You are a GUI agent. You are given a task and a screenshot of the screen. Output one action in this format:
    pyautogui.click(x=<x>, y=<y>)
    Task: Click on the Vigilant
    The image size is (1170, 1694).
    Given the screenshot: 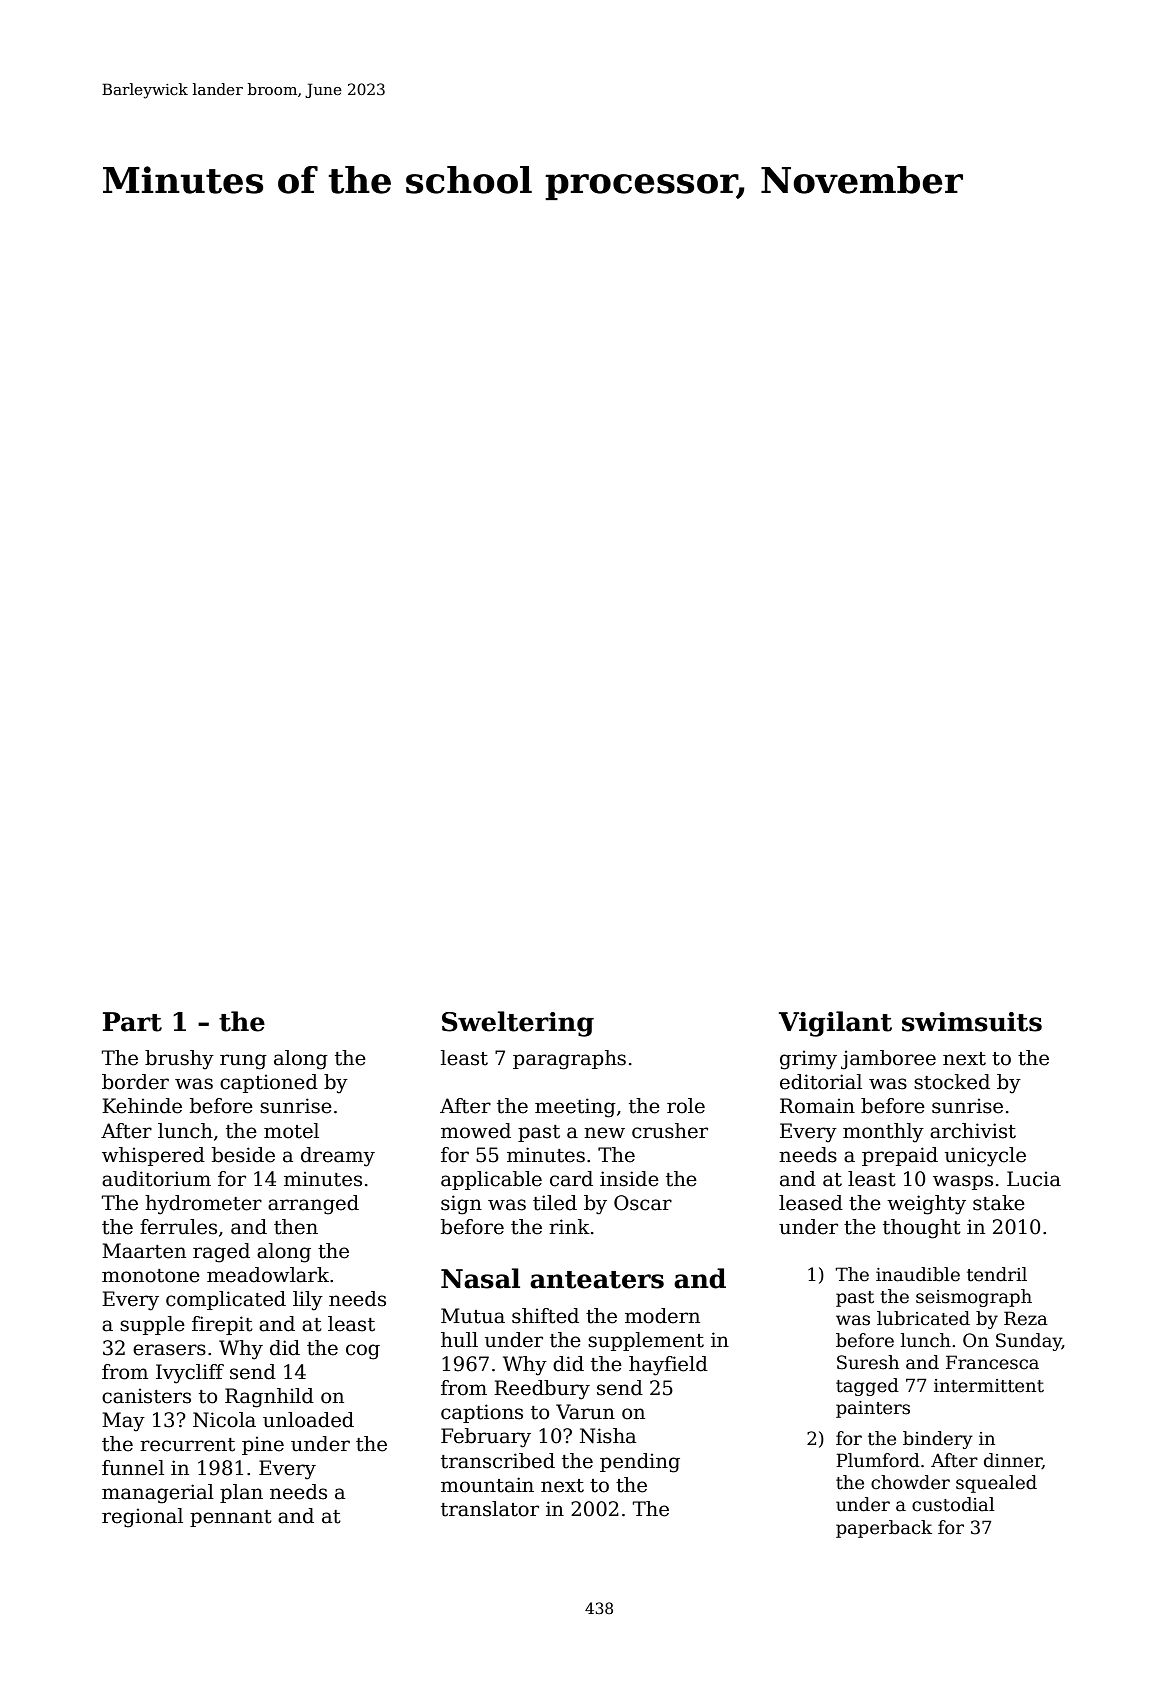 What is the action you would take?
    pyautogui.click(x=835, y=1024)
